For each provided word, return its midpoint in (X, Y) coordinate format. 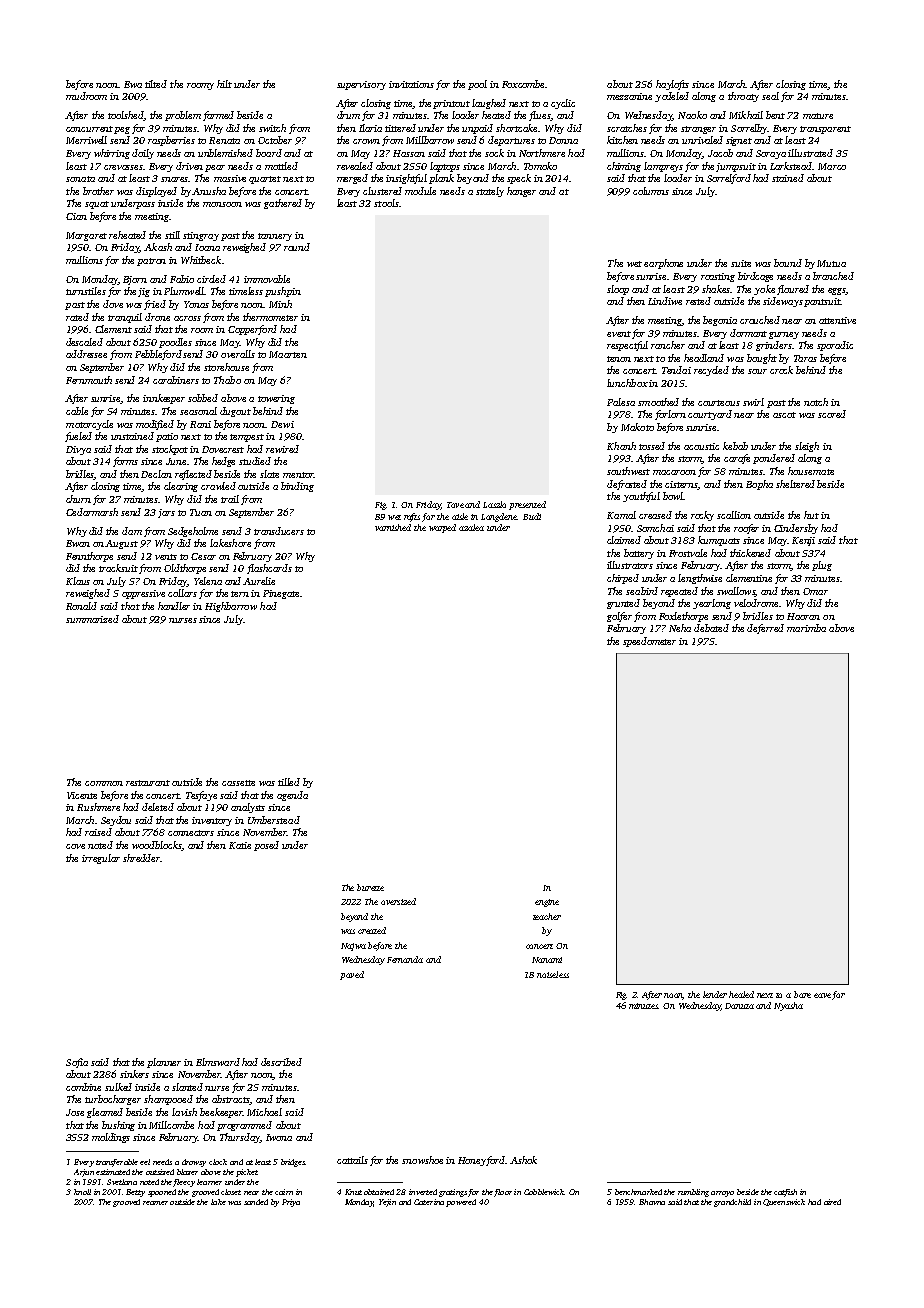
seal (770, 96)
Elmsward (218, 1062)
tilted (156, 84)
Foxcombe (523, 84)
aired (832, 1202)
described (281, 1062)
